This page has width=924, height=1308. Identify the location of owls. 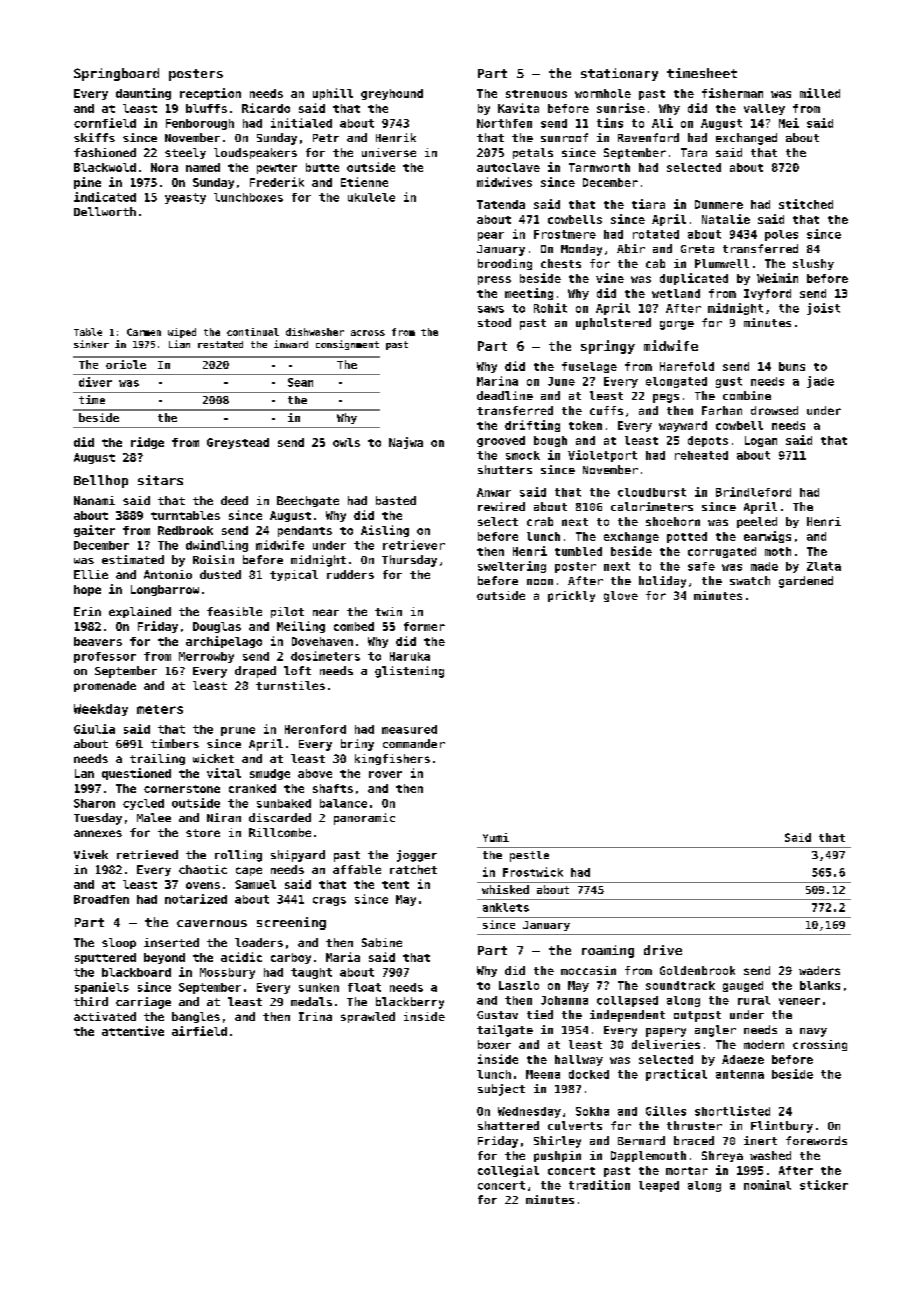
(346, 442).
